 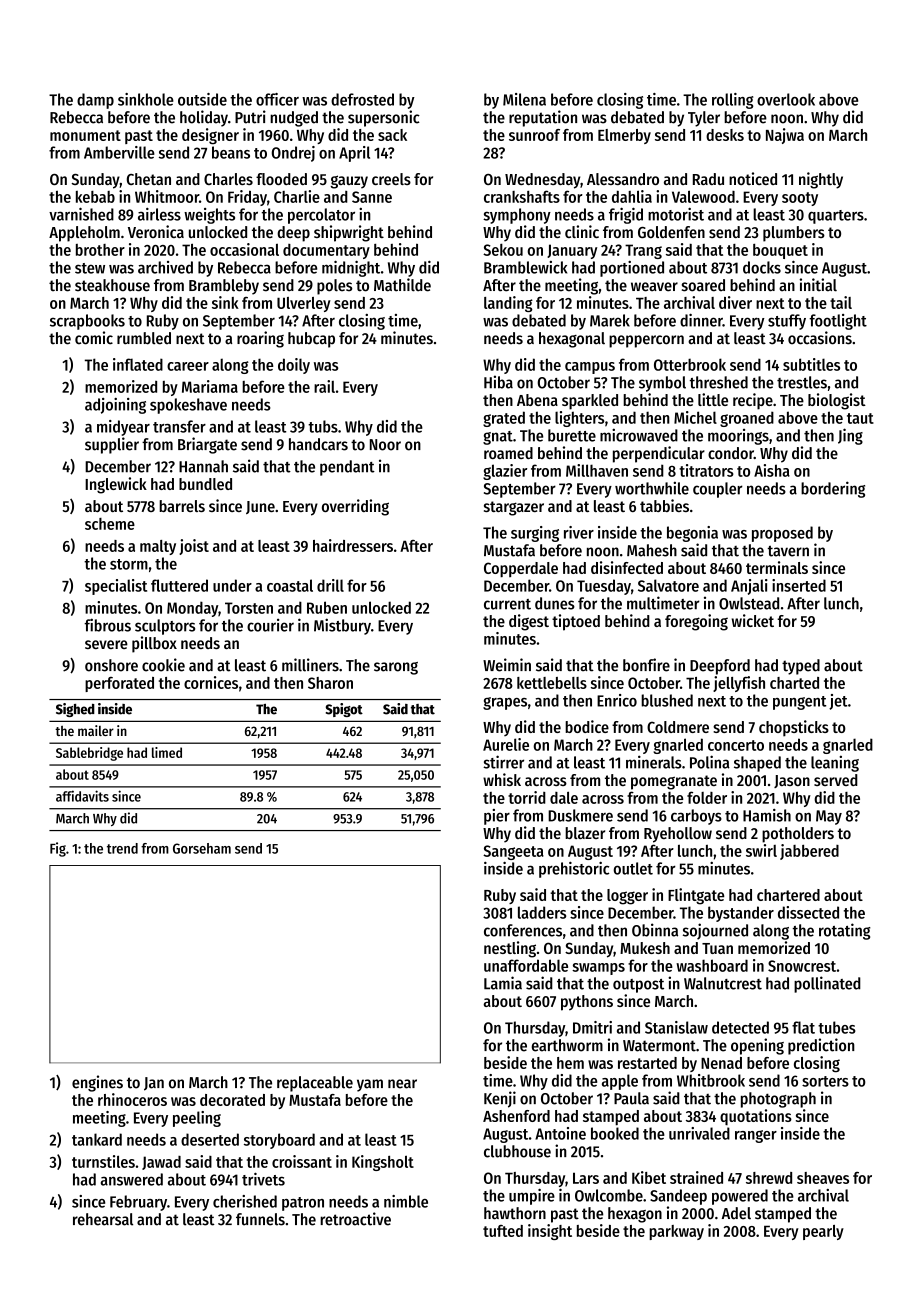 What do you see at coordinates (809, 852) in the screenshot?
I see `jabbered` at bounding box center [809, 852].
